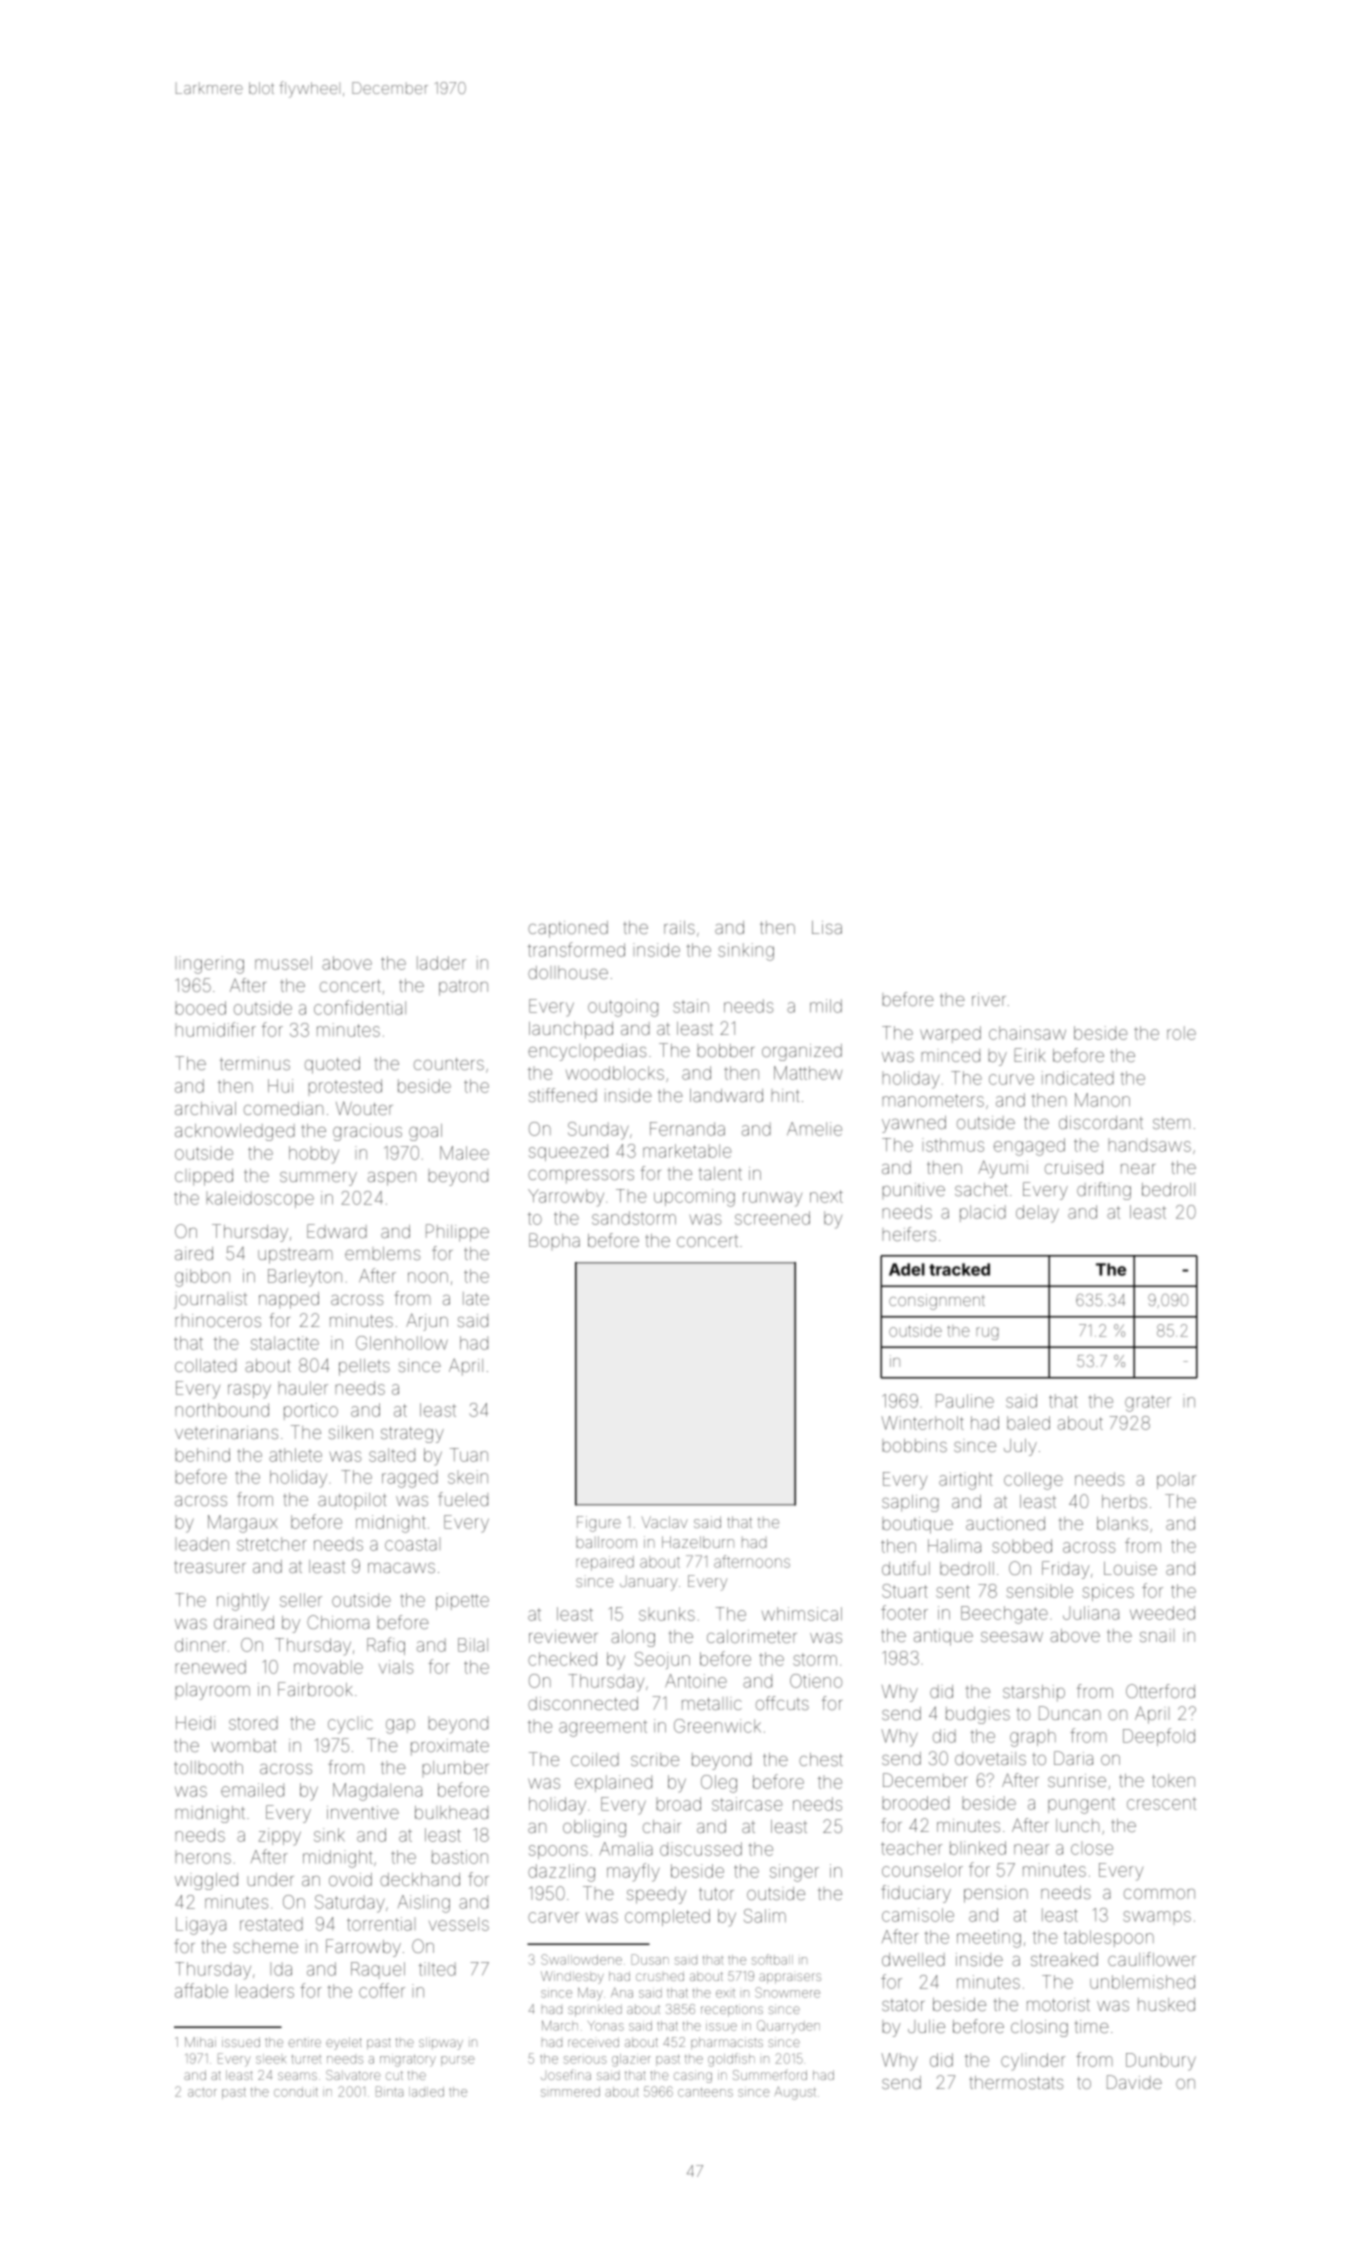 The width and height of the screenshot is (1371, 2257). What do you see at coordinates (283, 963) in the screenshot?
I see `mussel` at bounding box center [283, 963].
